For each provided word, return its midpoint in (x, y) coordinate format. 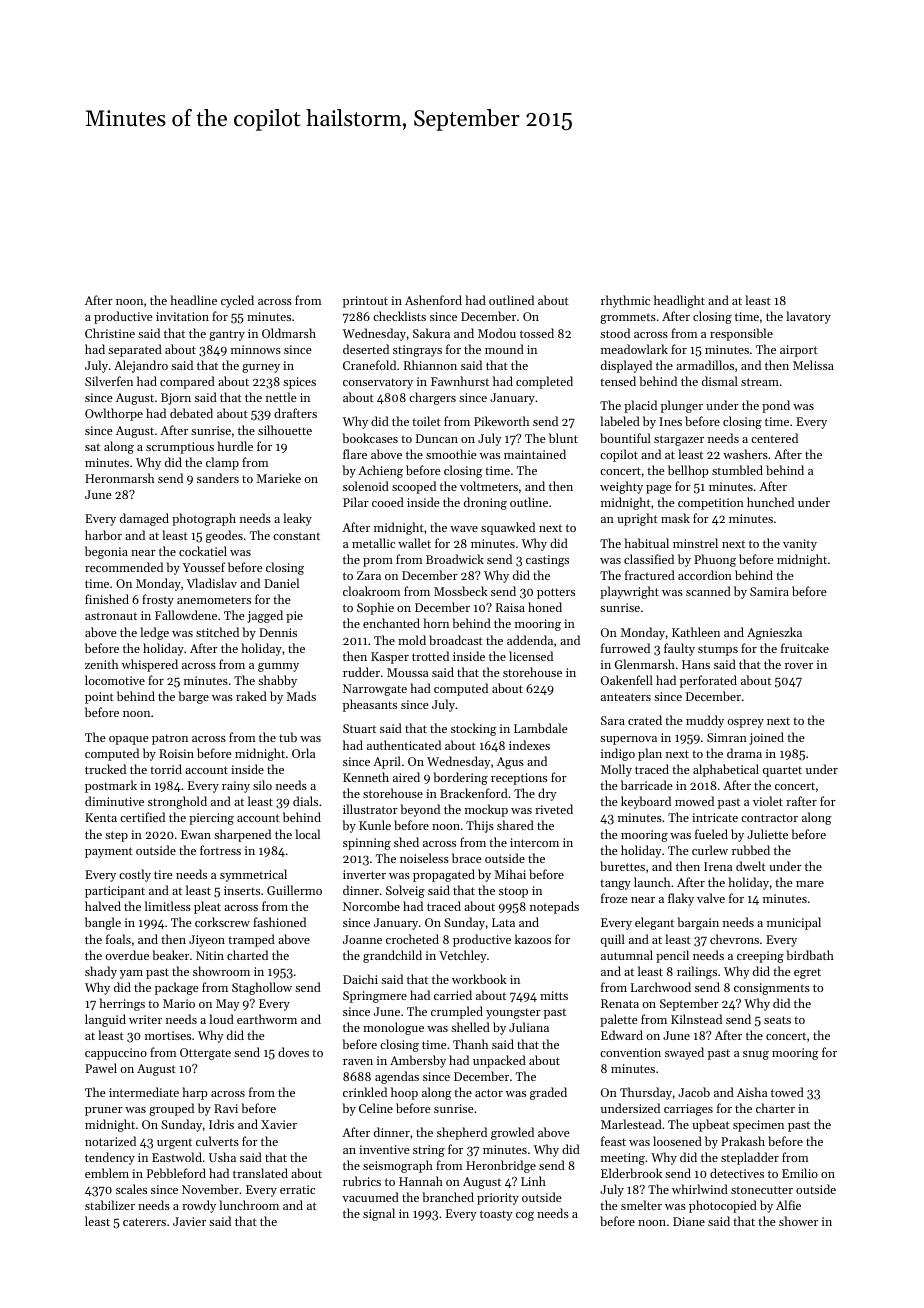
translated (260, 1173)
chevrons (734, 939)
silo (262, 785)
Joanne (362, 939)
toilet (426, 421)
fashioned (279, 922)
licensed (531, 656)
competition (711, 504)
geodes (224, 536)
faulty (679, 649)
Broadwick (455, 559)
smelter (641, 1205)
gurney (261, 368)
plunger (682, 406)
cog (525, 1216)
